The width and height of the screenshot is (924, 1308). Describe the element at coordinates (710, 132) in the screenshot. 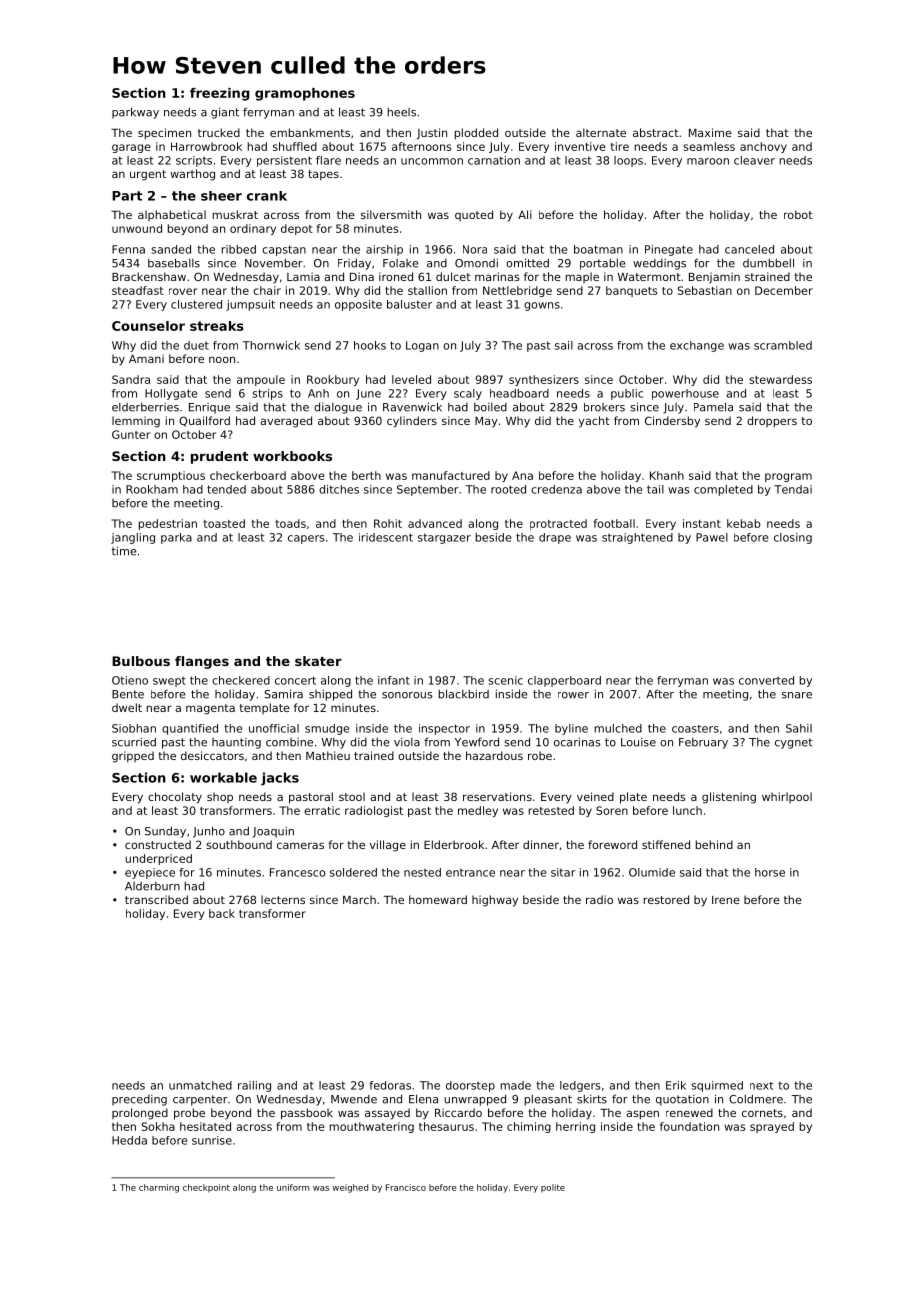

I see `Maxime` at that location.
